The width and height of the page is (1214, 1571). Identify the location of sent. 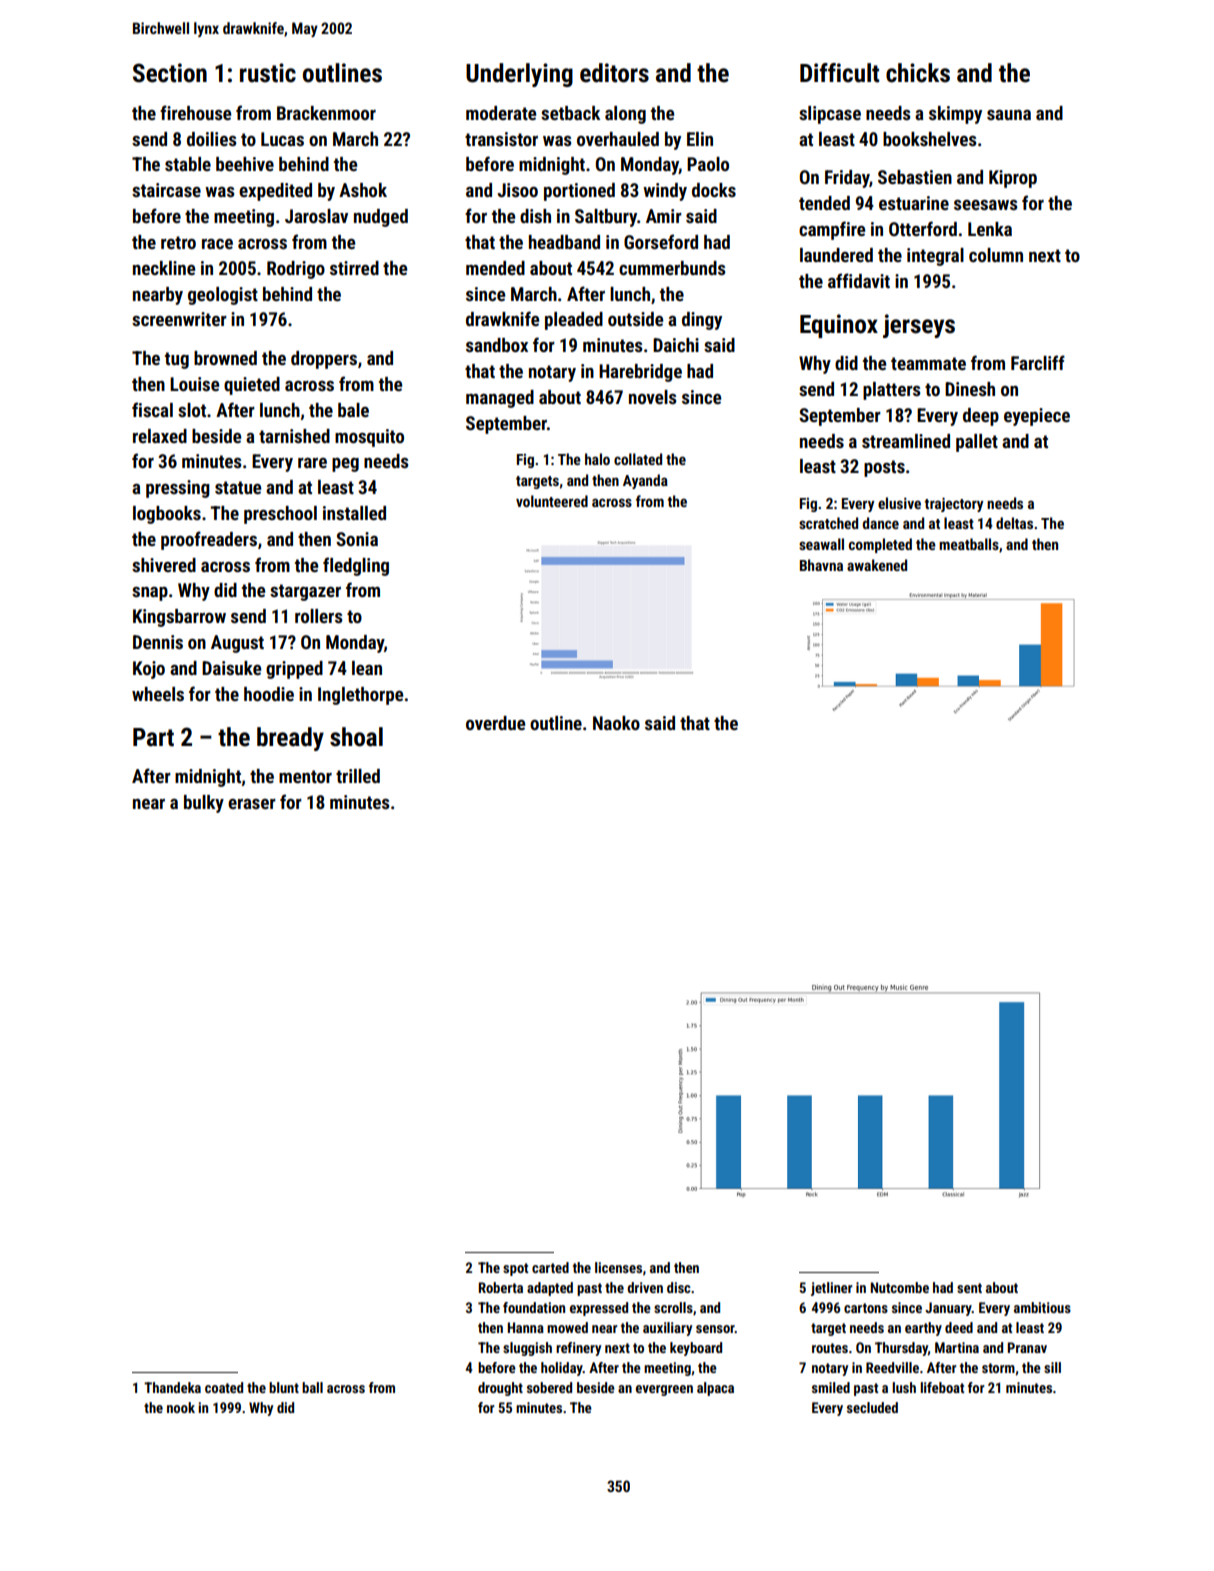
(969, 1288).
